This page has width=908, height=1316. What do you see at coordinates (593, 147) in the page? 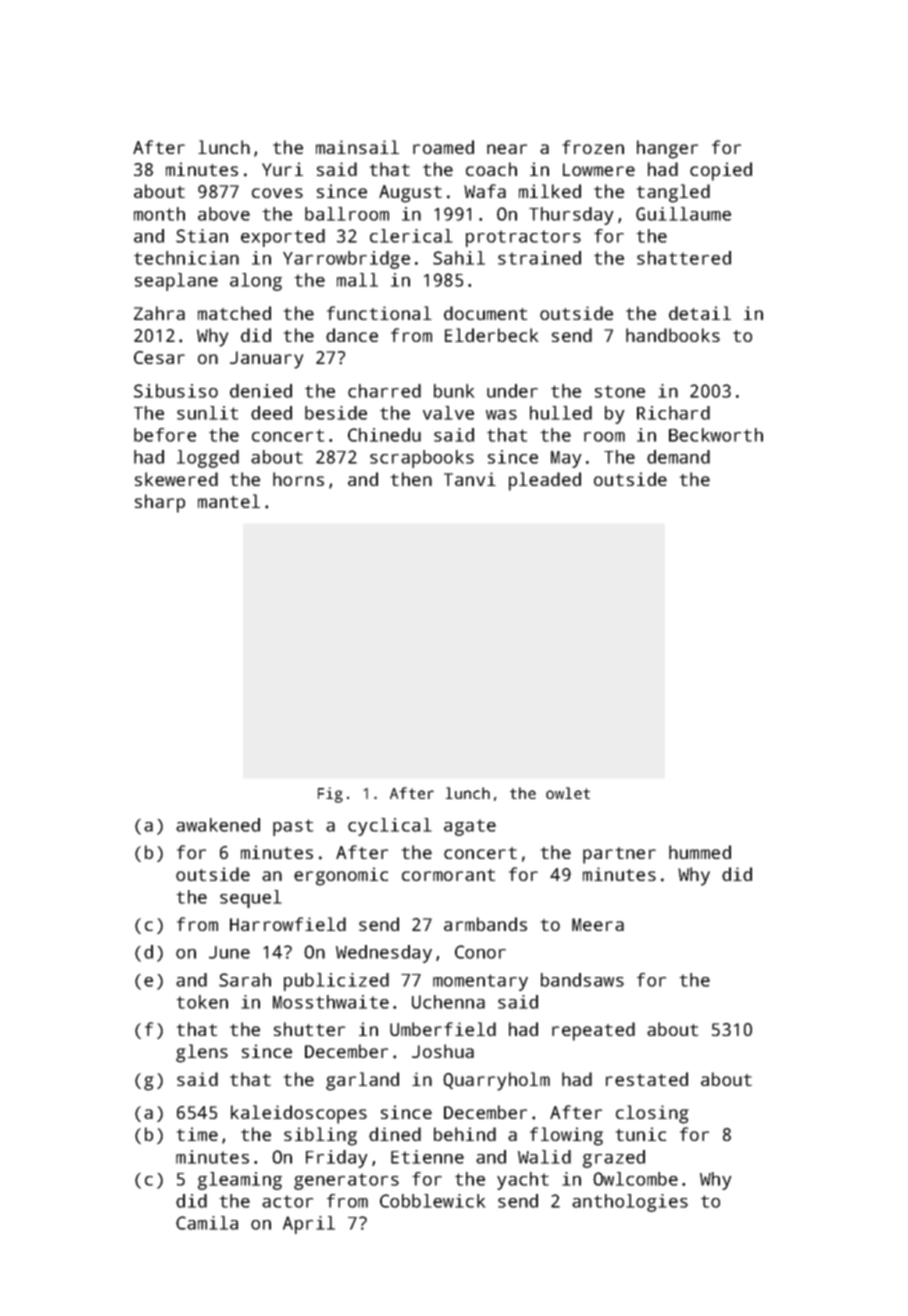
I see `frozen` at bounding box center [593, 147].
